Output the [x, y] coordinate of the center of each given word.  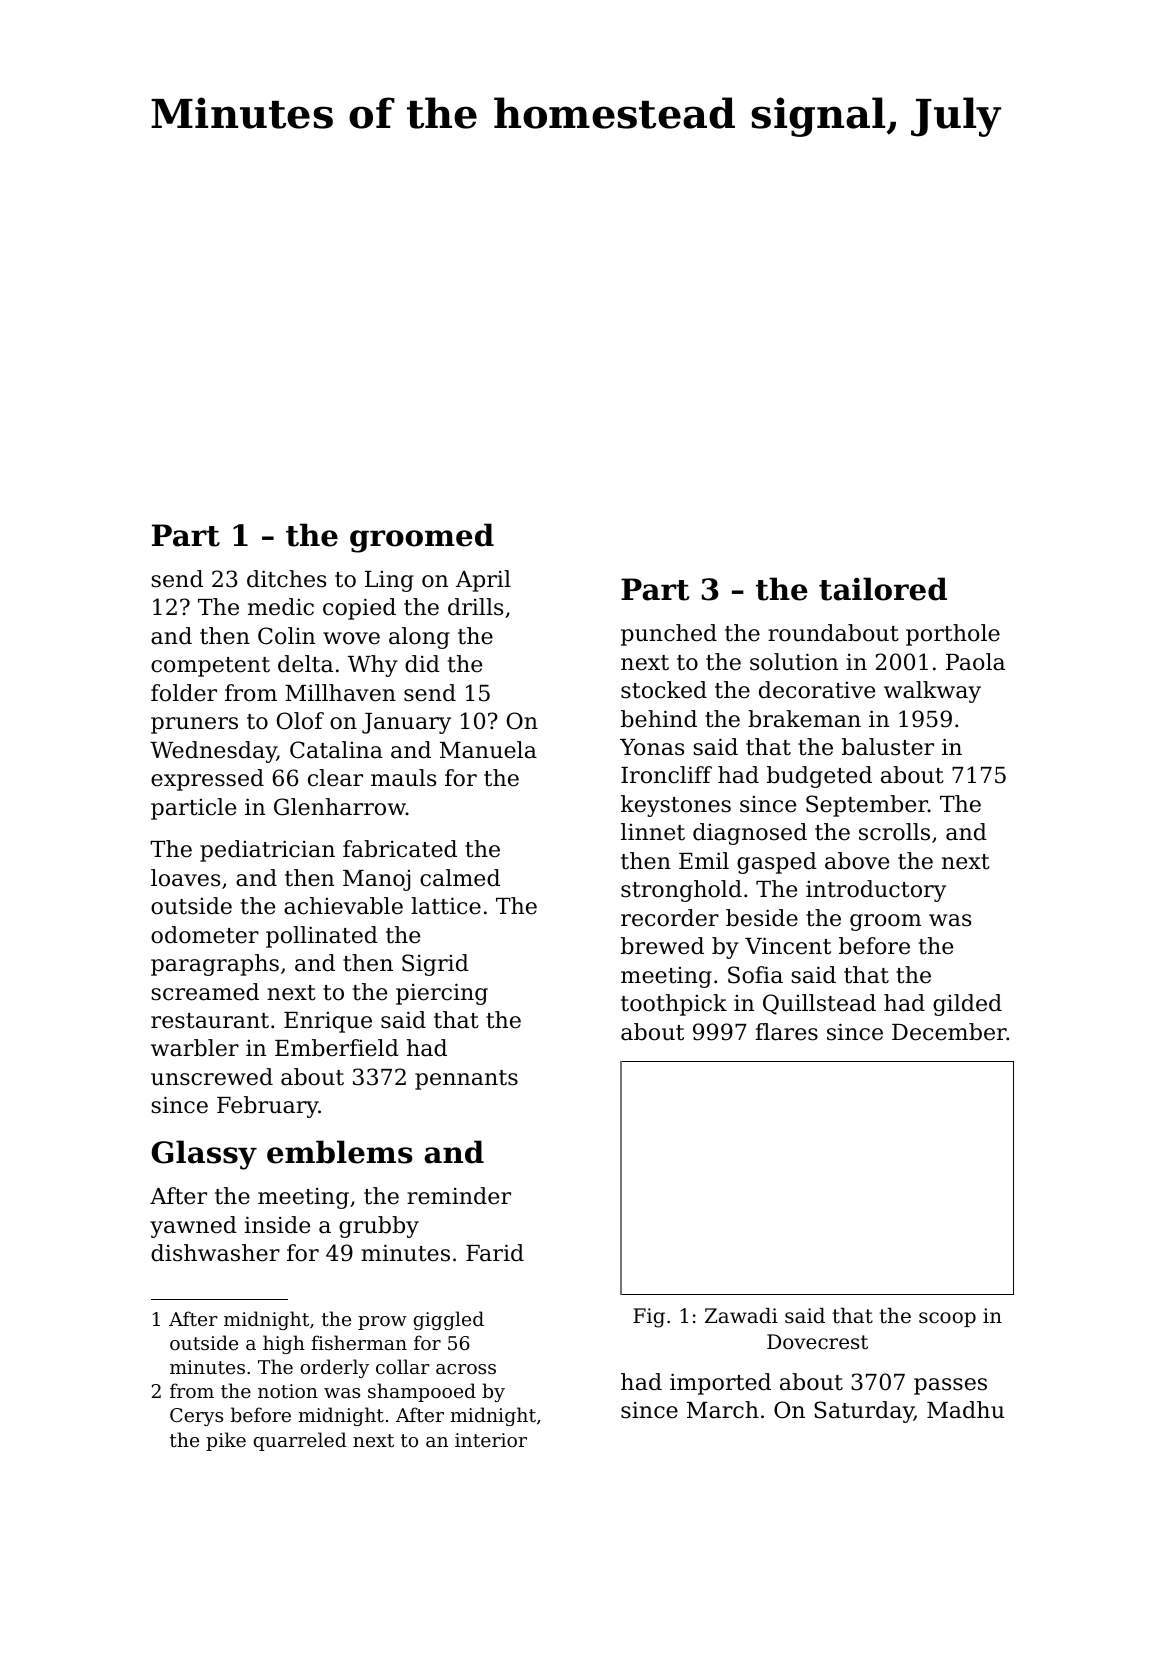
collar [403, 1366]
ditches [286, 579]
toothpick [674, 1005]
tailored [883, 589]
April [483, 581]
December [949, 1032]
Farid [495, 1253]
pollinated [322, 937]
